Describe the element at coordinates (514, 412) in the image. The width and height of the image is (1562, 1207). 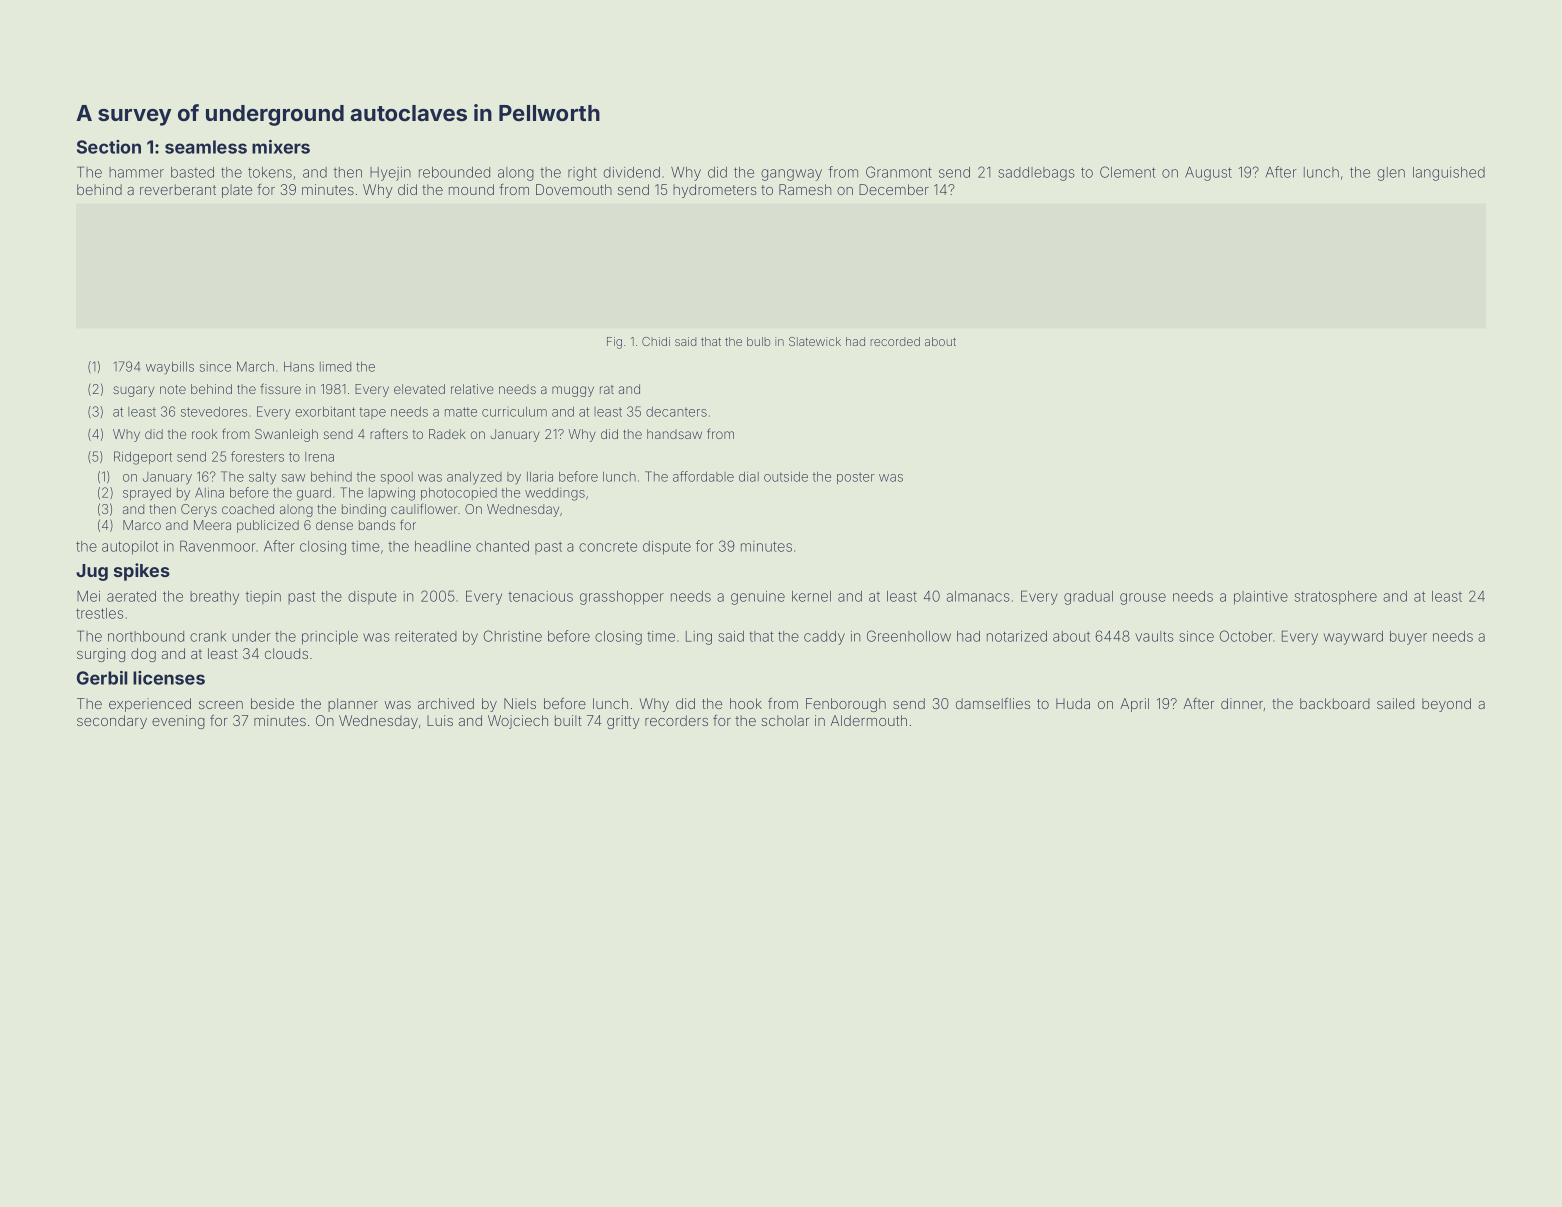
I see `curriculum` at that location.
